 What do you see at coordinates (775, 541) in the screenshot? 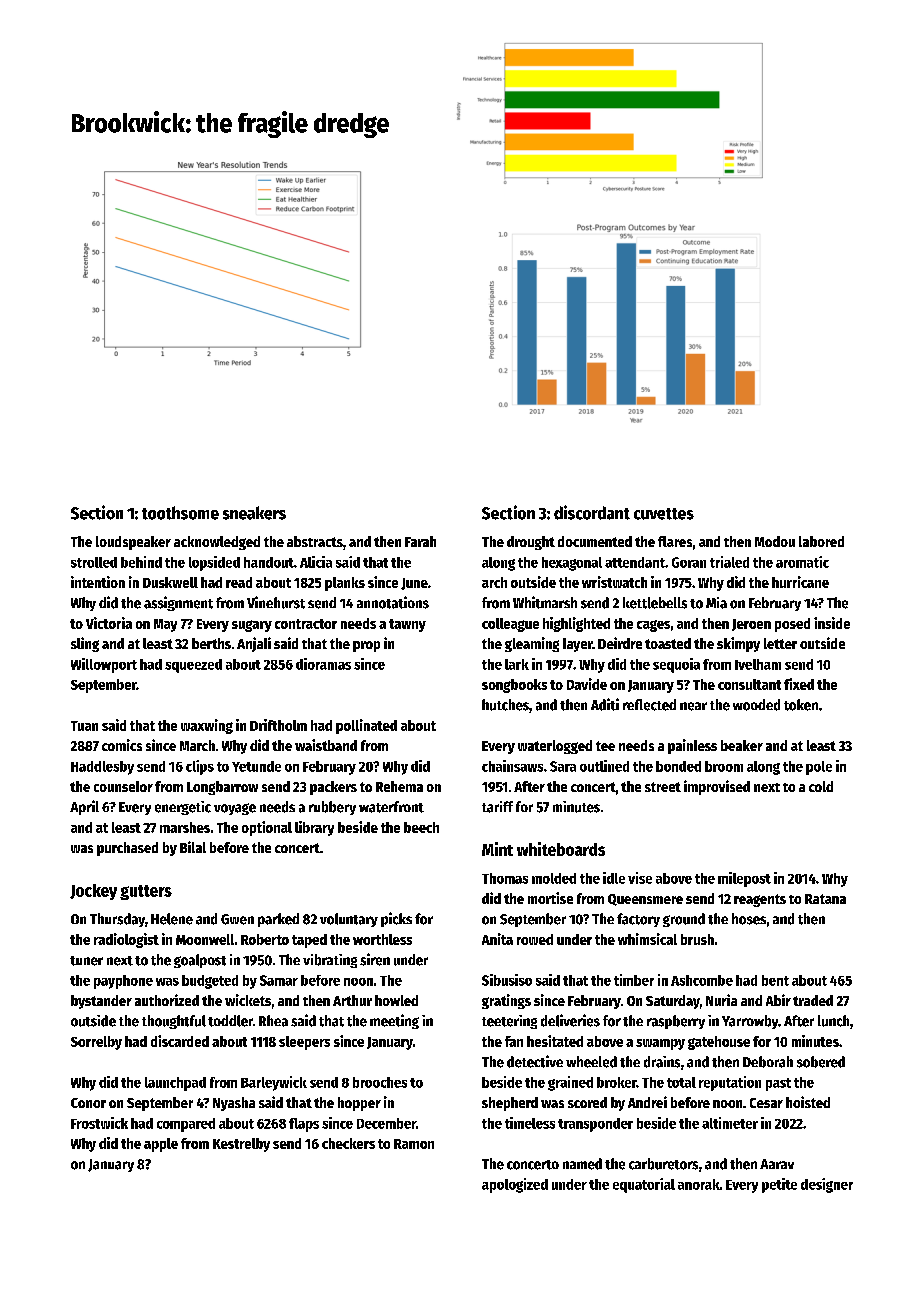
I see `Modou` at bounding box center [775, 541].
